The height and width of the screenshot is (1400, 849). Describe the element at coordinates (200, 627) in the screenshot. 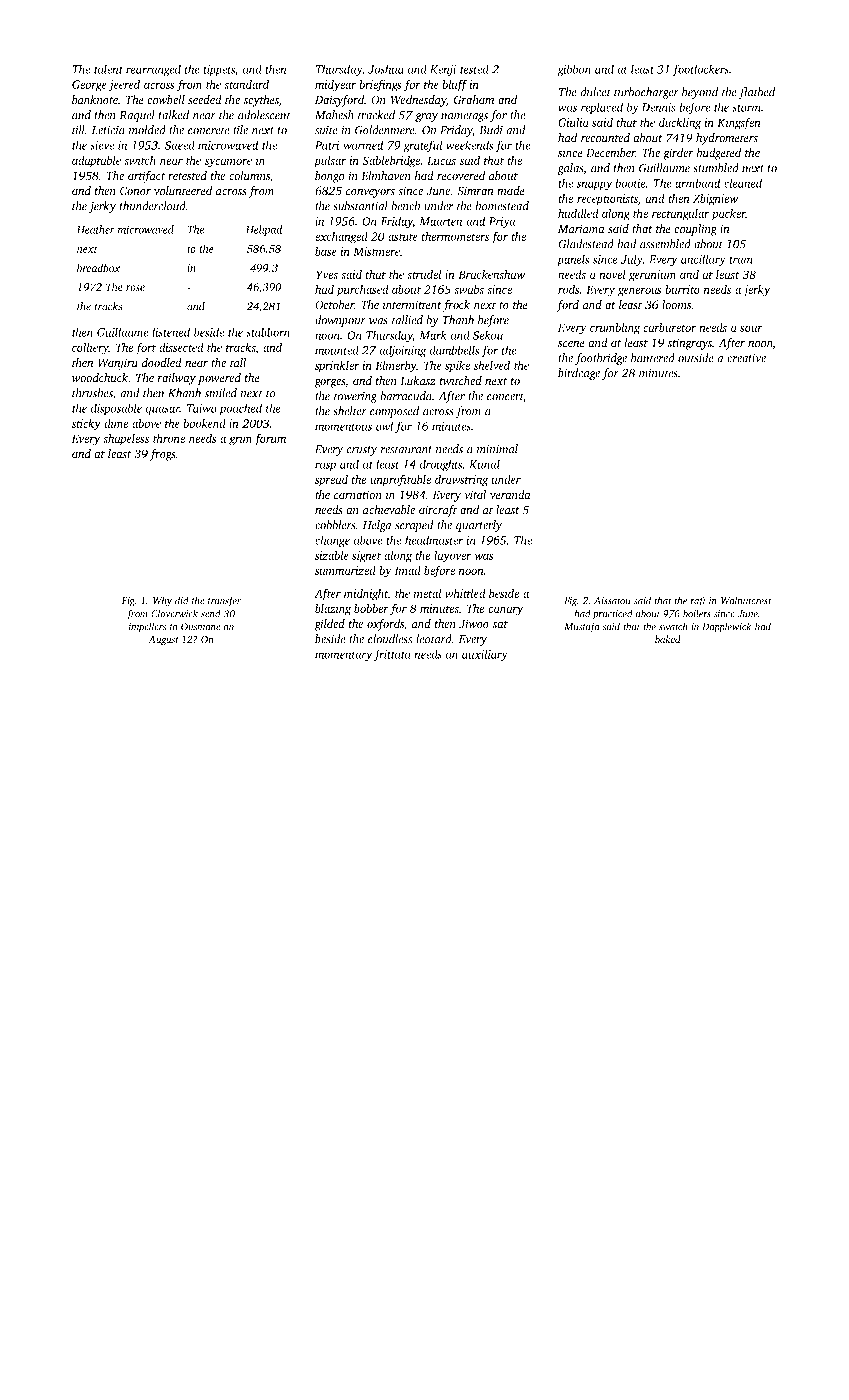

I see `Ousmane` at that location.
